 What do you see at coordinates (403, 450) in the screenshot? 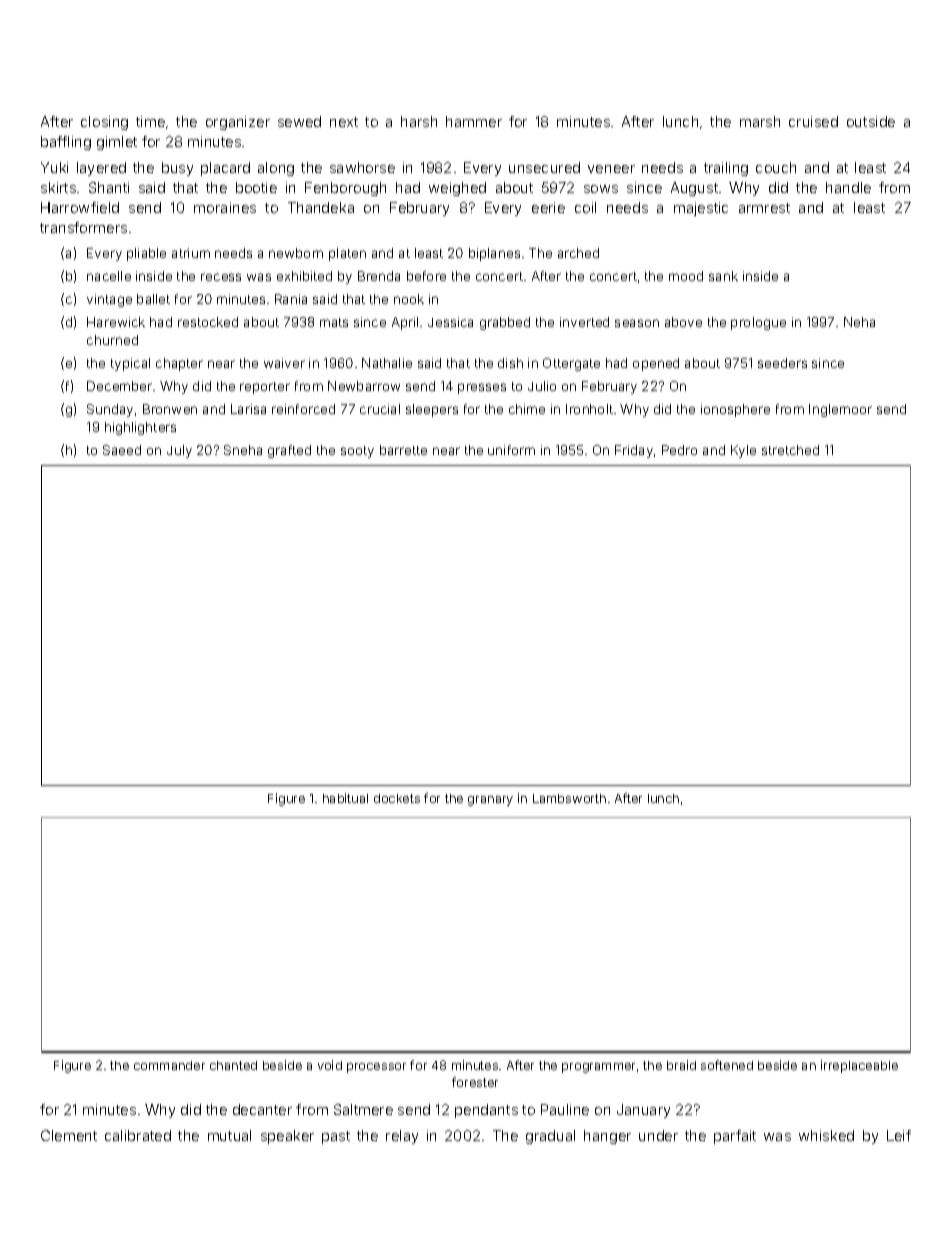
I see `barrette` at bounding box center [403, 450].
